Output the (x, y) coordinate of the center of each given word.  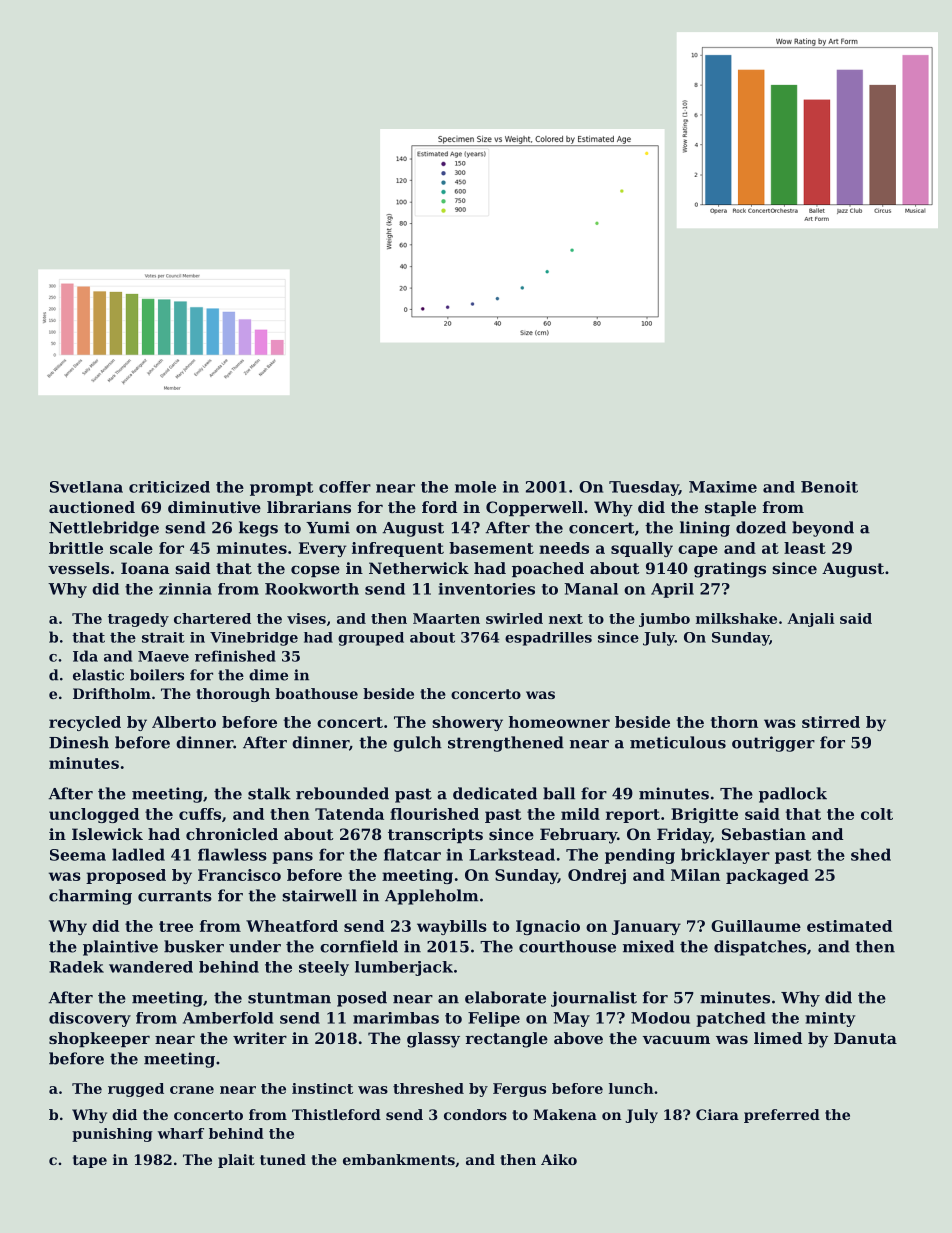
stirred (831, 722)
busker (194, 946)
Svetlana (86, 487)
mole (475, 487)
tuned (283, 1159)
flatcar (412, 854)
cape (698, 551)
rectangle (506, 1040)
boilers (157, 675)
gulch (417, 744)
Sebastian (764, 834)
